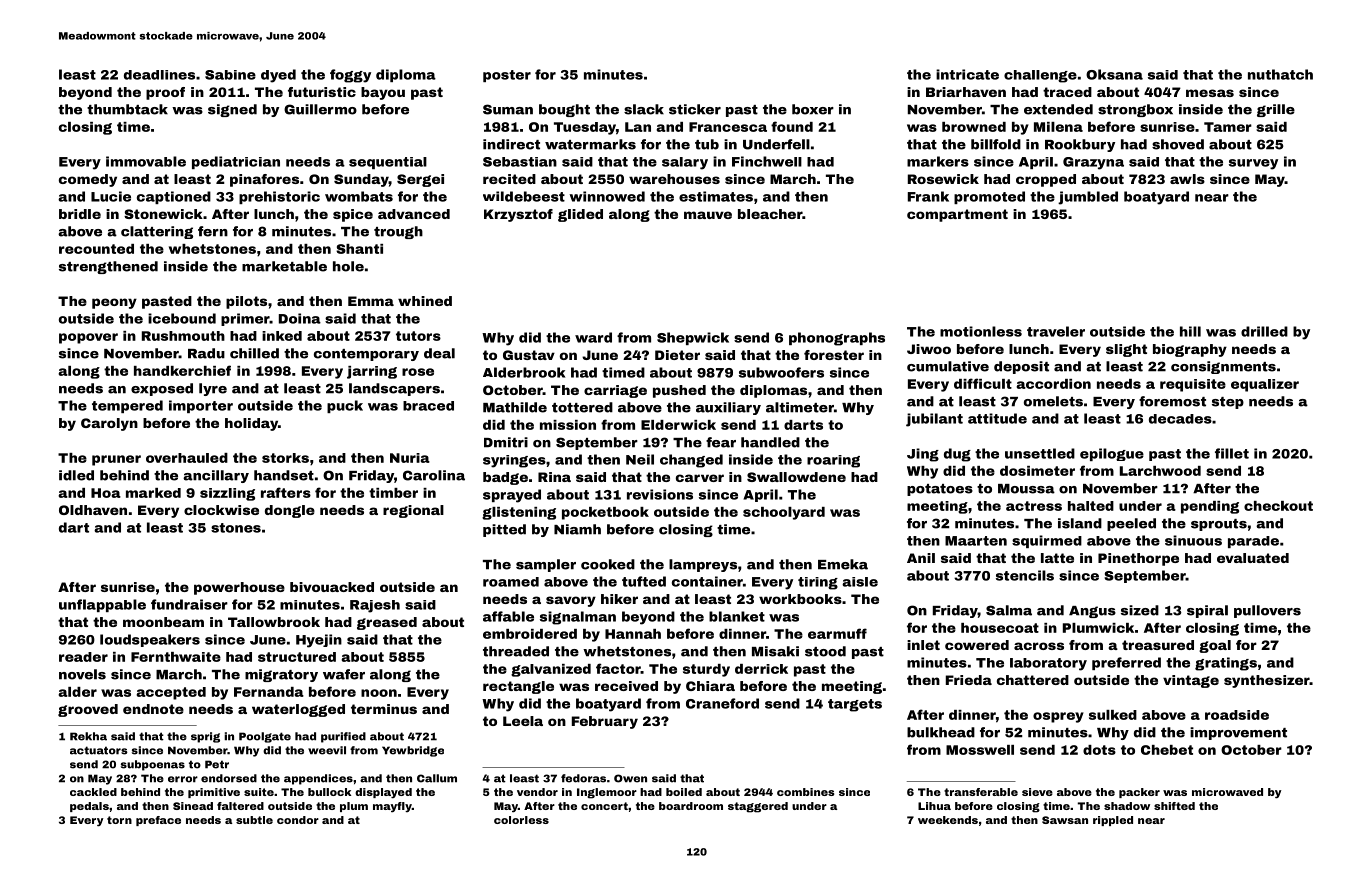 This screenshot has height=887, width=1372. I want to click on Craneford, so click(722, 703).
